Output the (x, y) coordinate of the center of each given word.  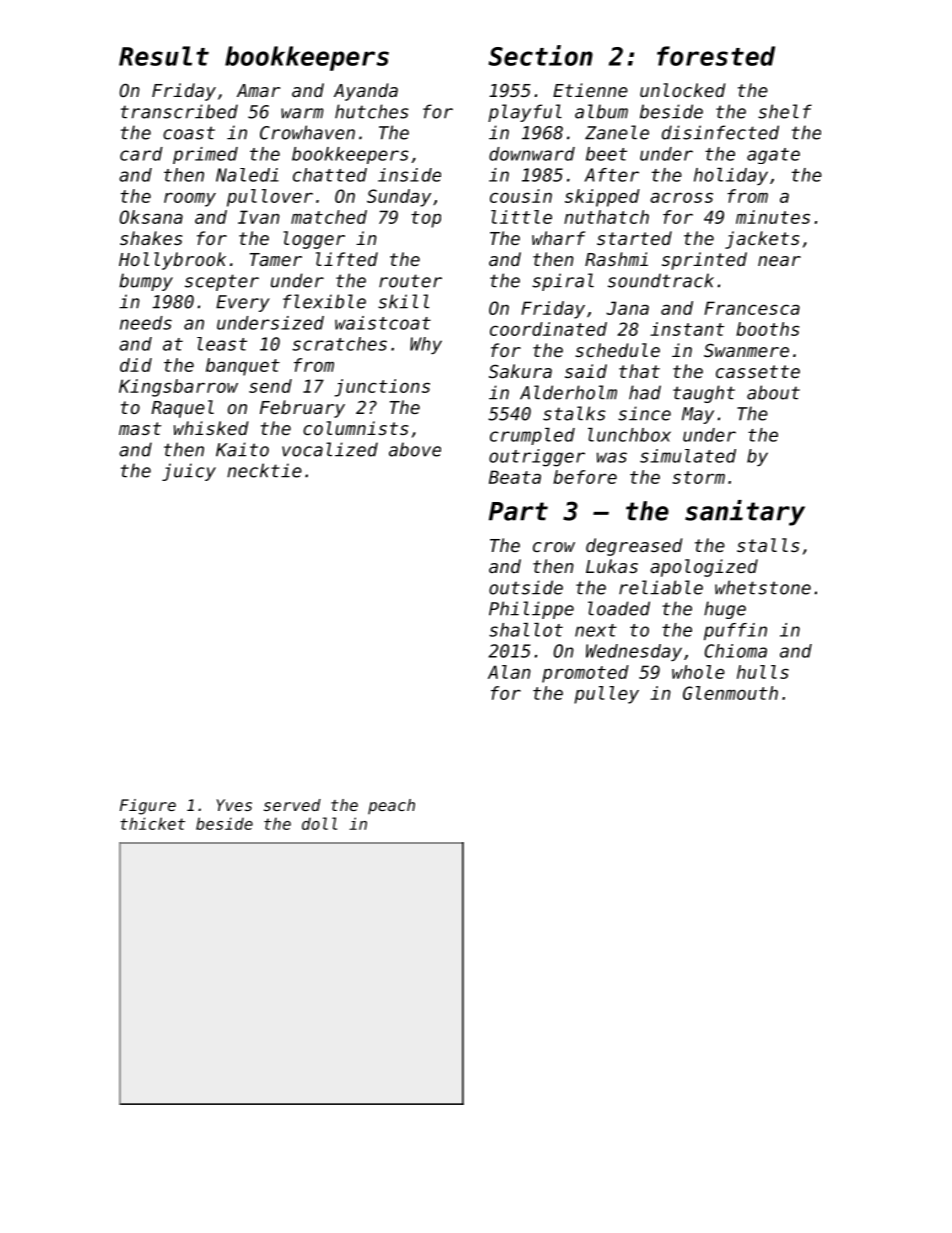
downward (532, 154)
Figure (148, 807)
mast (140, 428)
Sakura (520, 371)
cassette (758, 371)
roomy (190, 200)
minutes (773, 217)
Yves (234, 805)
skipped (602, 198)
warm (302, 113)
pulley (606, 695)
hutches (372, 111)
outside (526, 587)
